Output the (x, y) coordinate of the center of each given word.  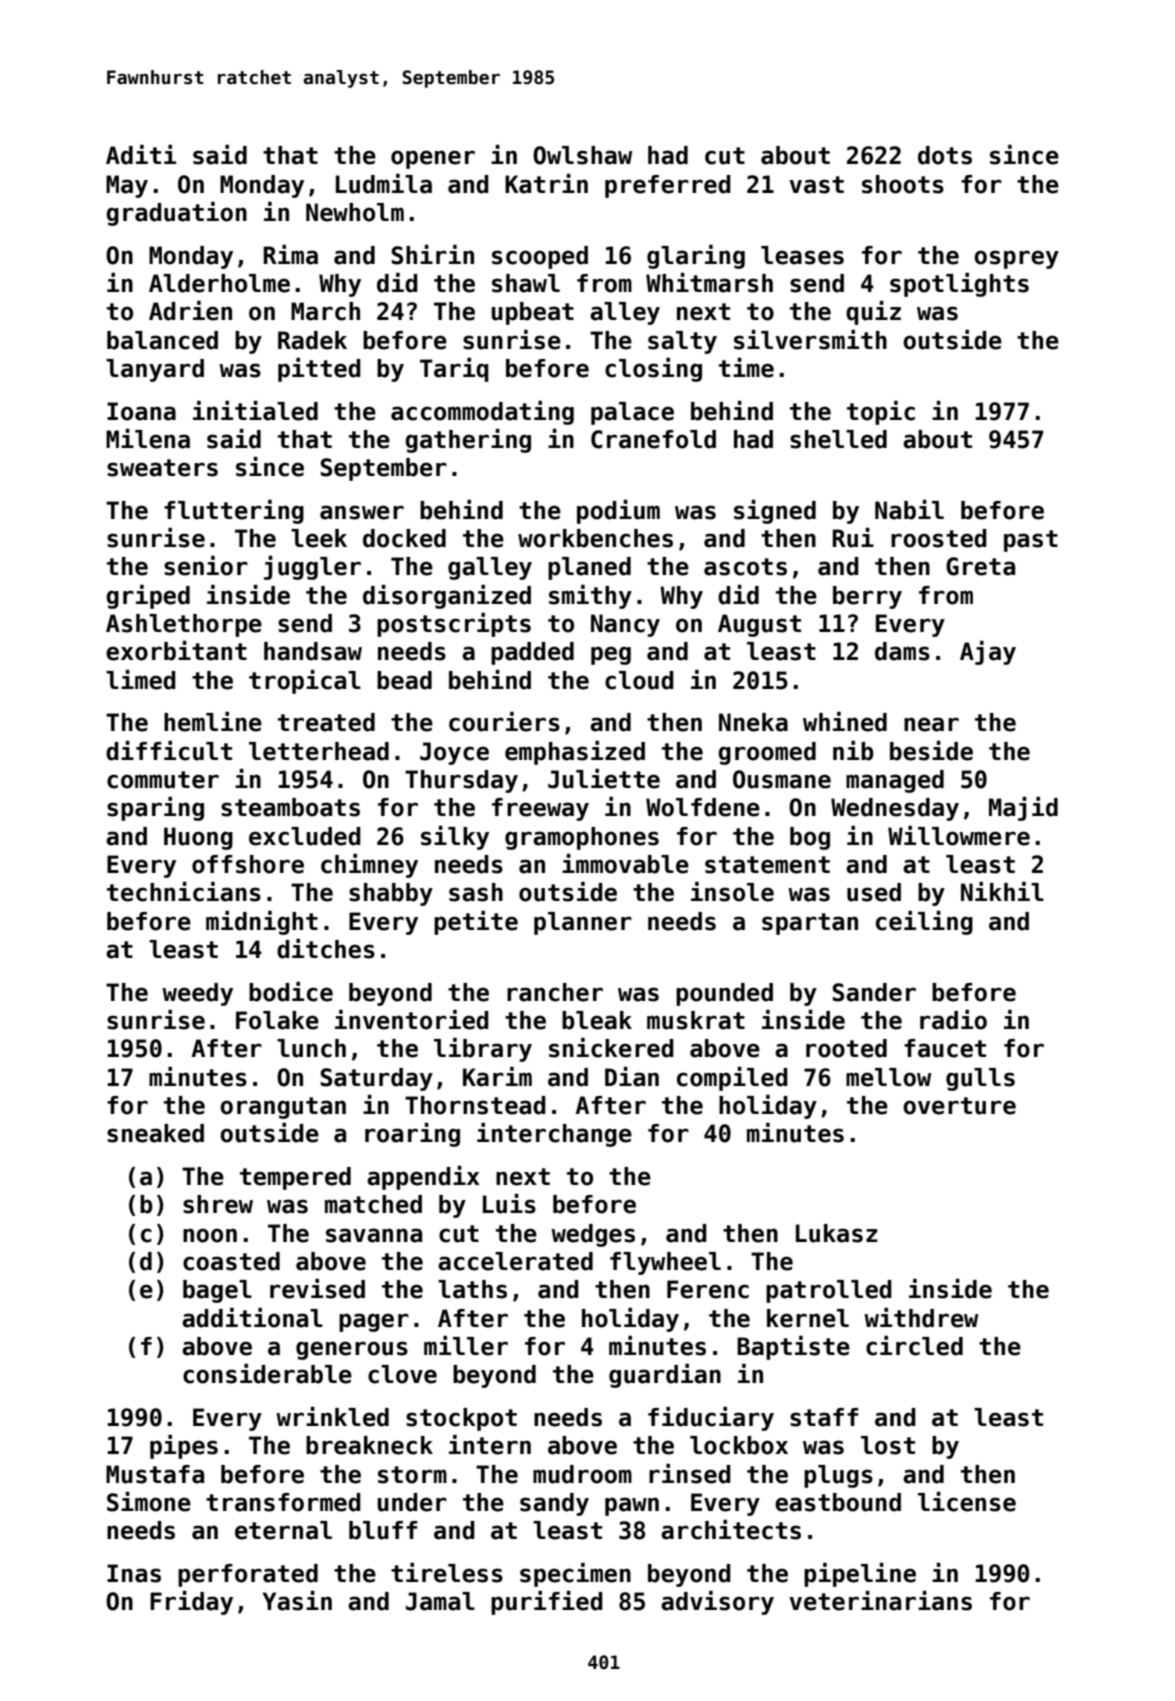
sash (476, 892)
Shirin (432, 255)
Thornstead (475, 1105)
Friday (191, 1603)
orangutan (283, 1108)
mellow (888, 1077)
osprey (1016, 259)
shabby (391, 894)
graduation (176, 214)
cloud (639, 680)
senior (206, 566)
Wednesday (895, 809)
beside (931, 751)
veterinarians (880, 1601)
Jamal (440, 1601)
